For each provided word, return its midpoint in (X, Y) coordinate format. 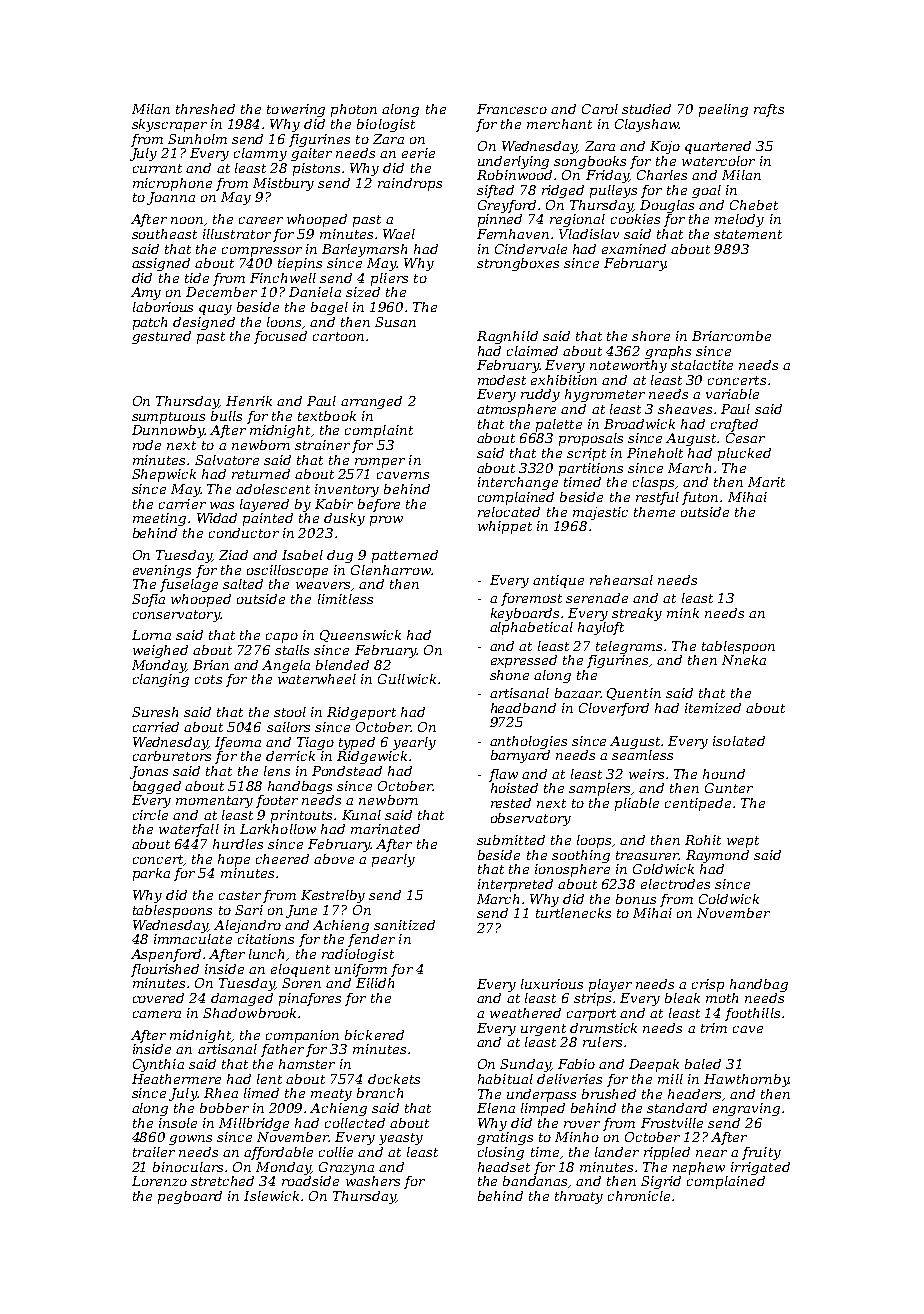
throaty (579, 1197)
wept (743, 842)
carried (156, 727)
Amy (146, 293)
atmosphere (516, 410)
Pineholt (655, 453)
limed (261, 1093)
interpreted (515, 885)
